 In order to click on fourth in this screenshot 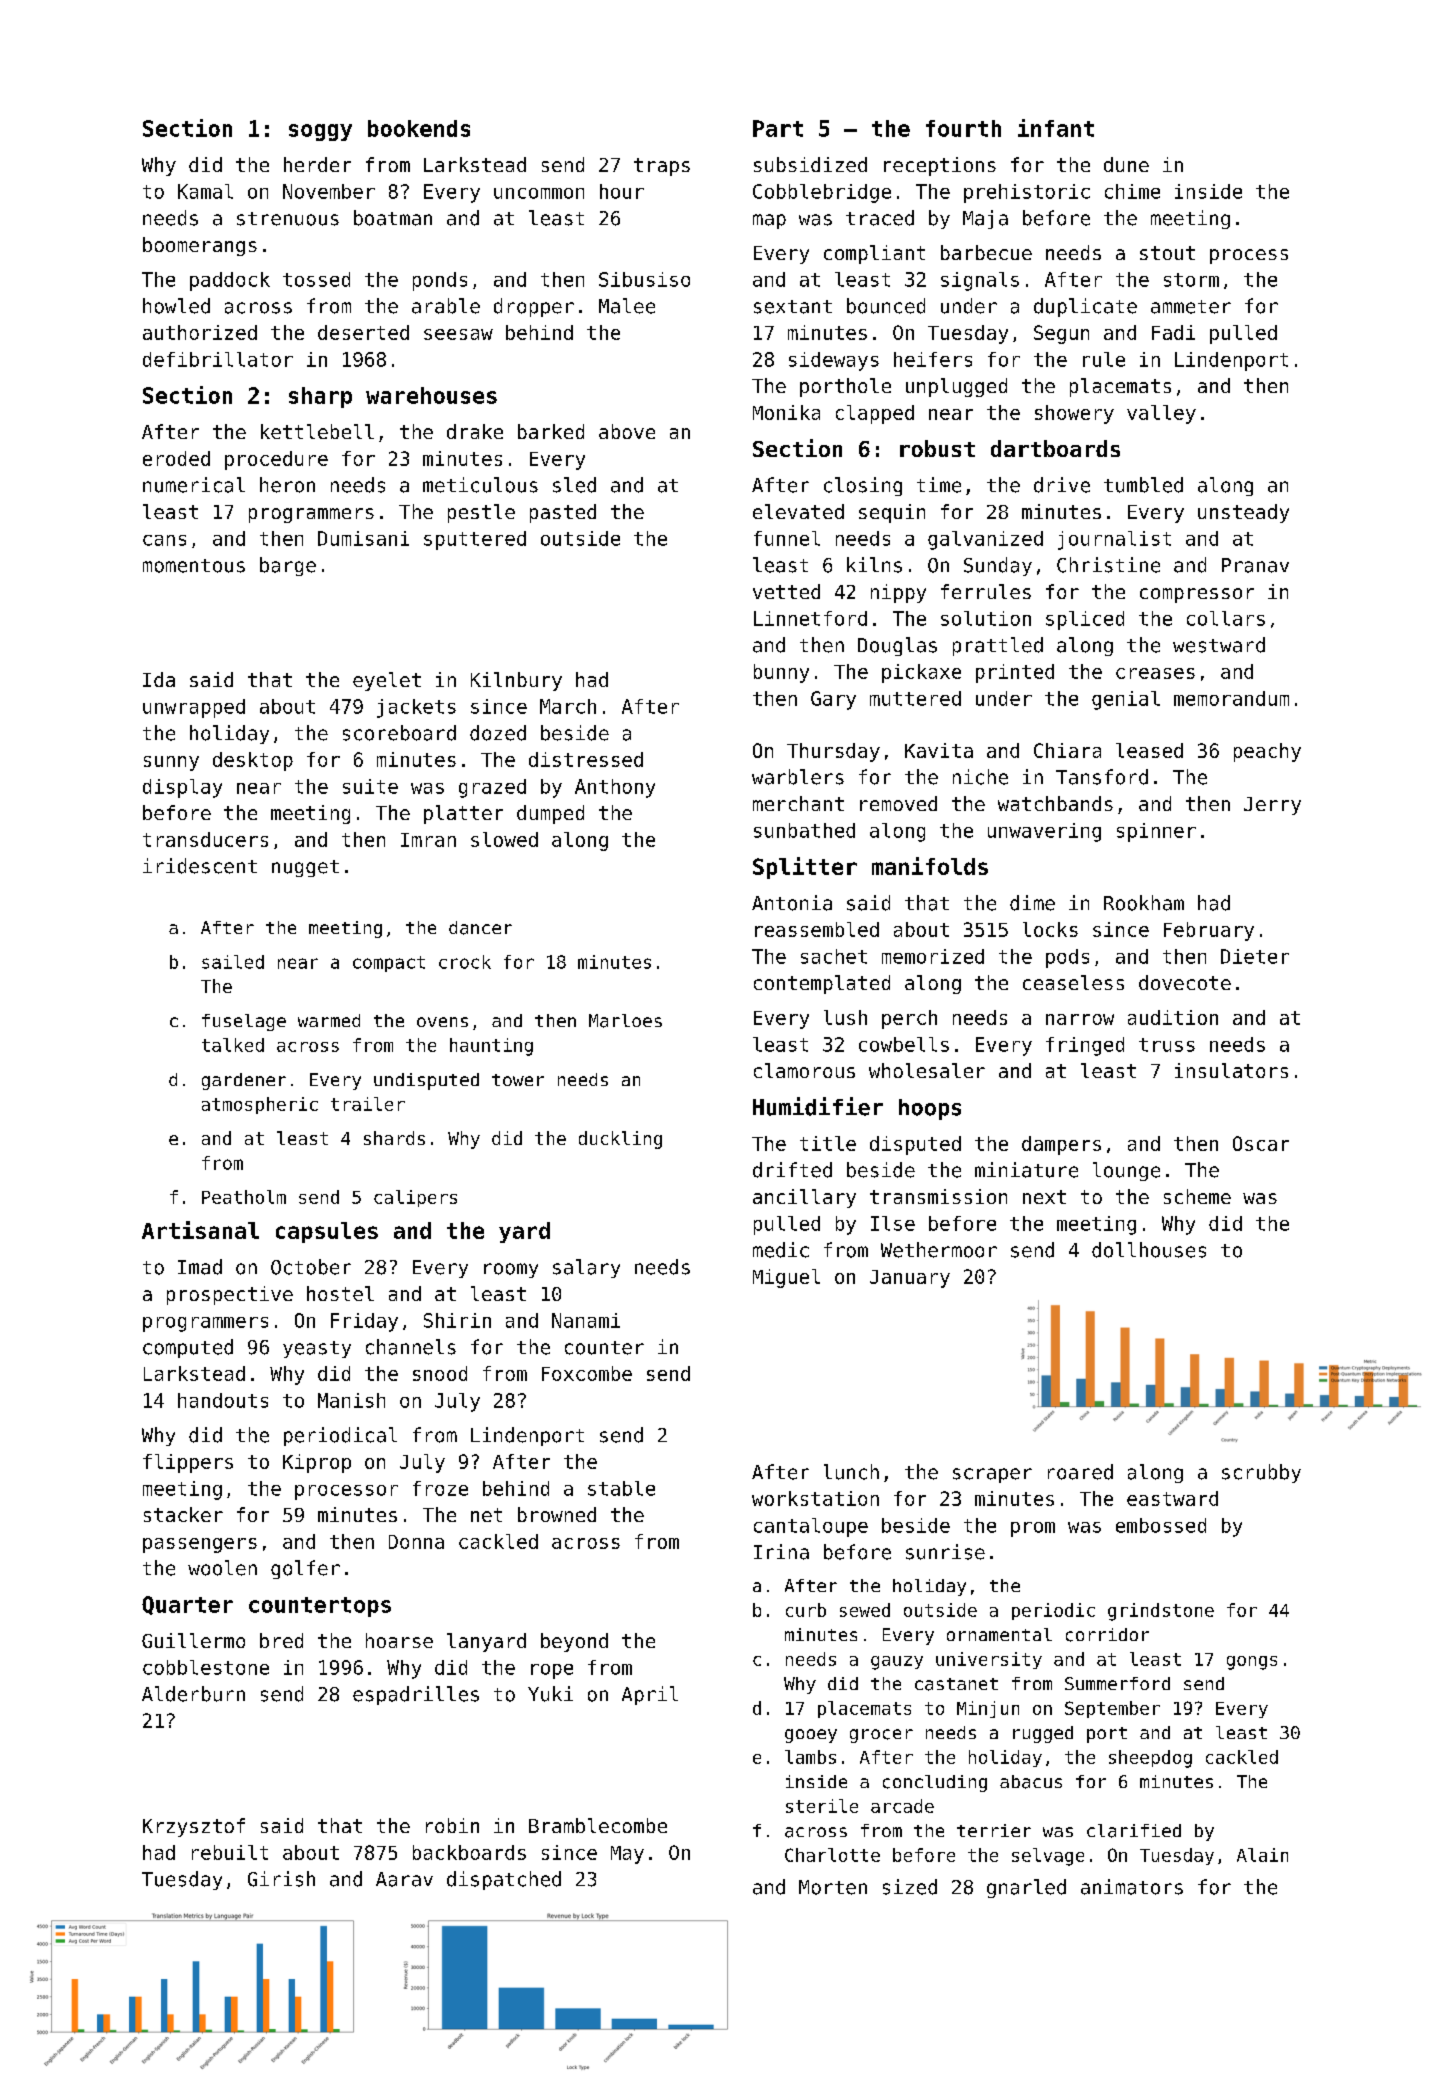, I will do `click(963, 128)`.
